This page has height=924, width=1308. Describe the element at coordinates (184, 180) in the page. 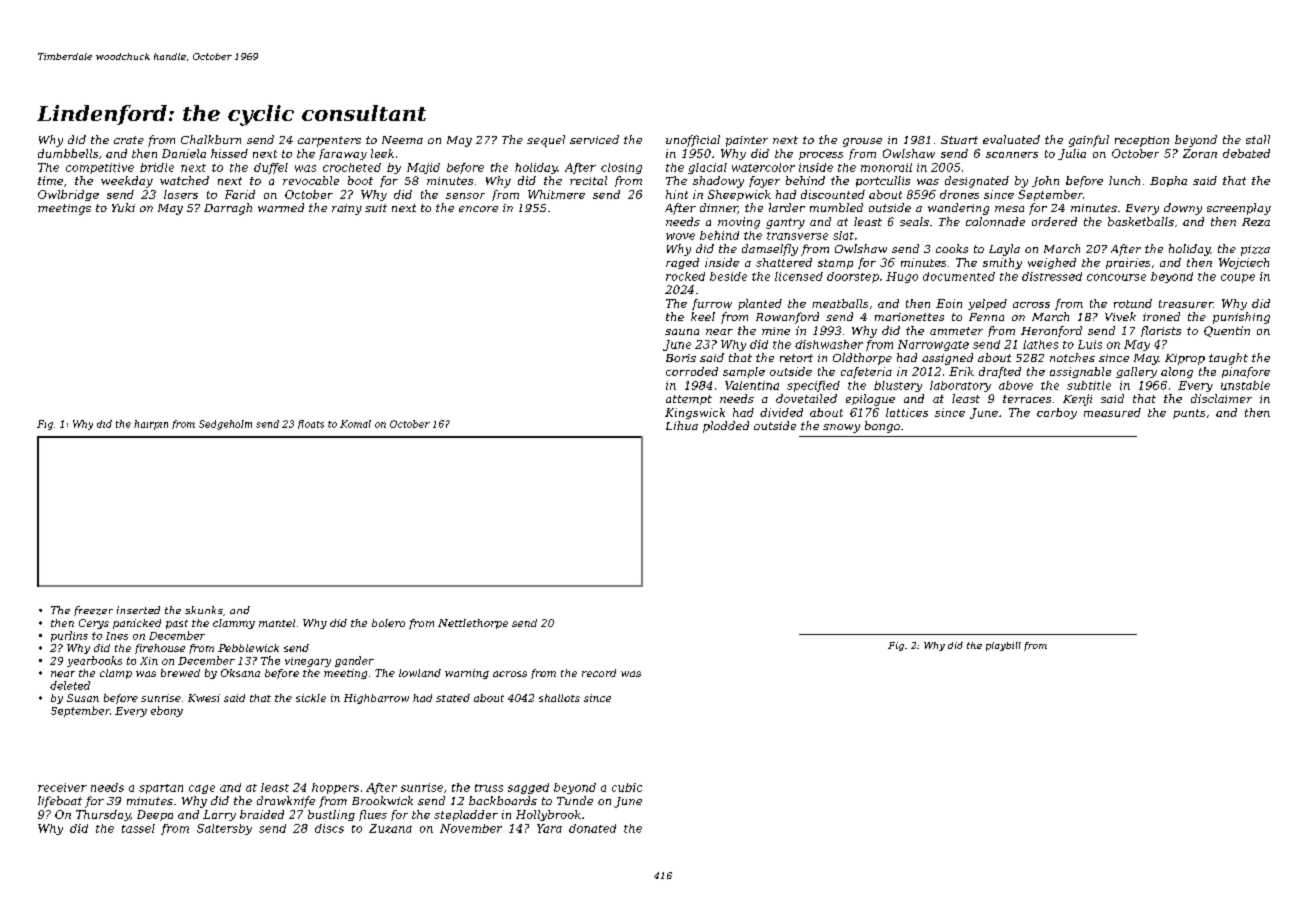

I see `watched` at that location.
